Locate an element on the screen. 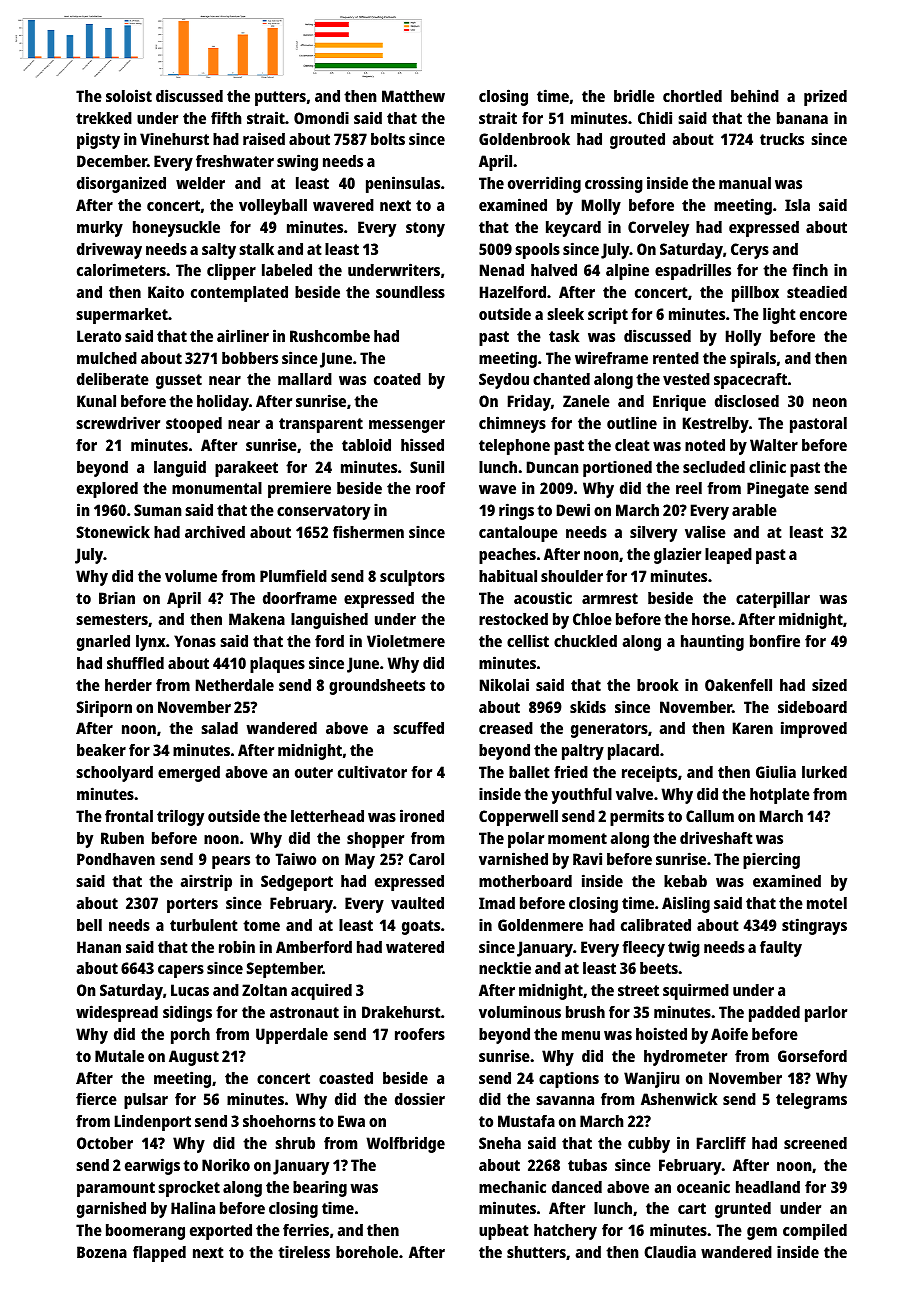  Mustafa is located at coordinates (526, 1121).
